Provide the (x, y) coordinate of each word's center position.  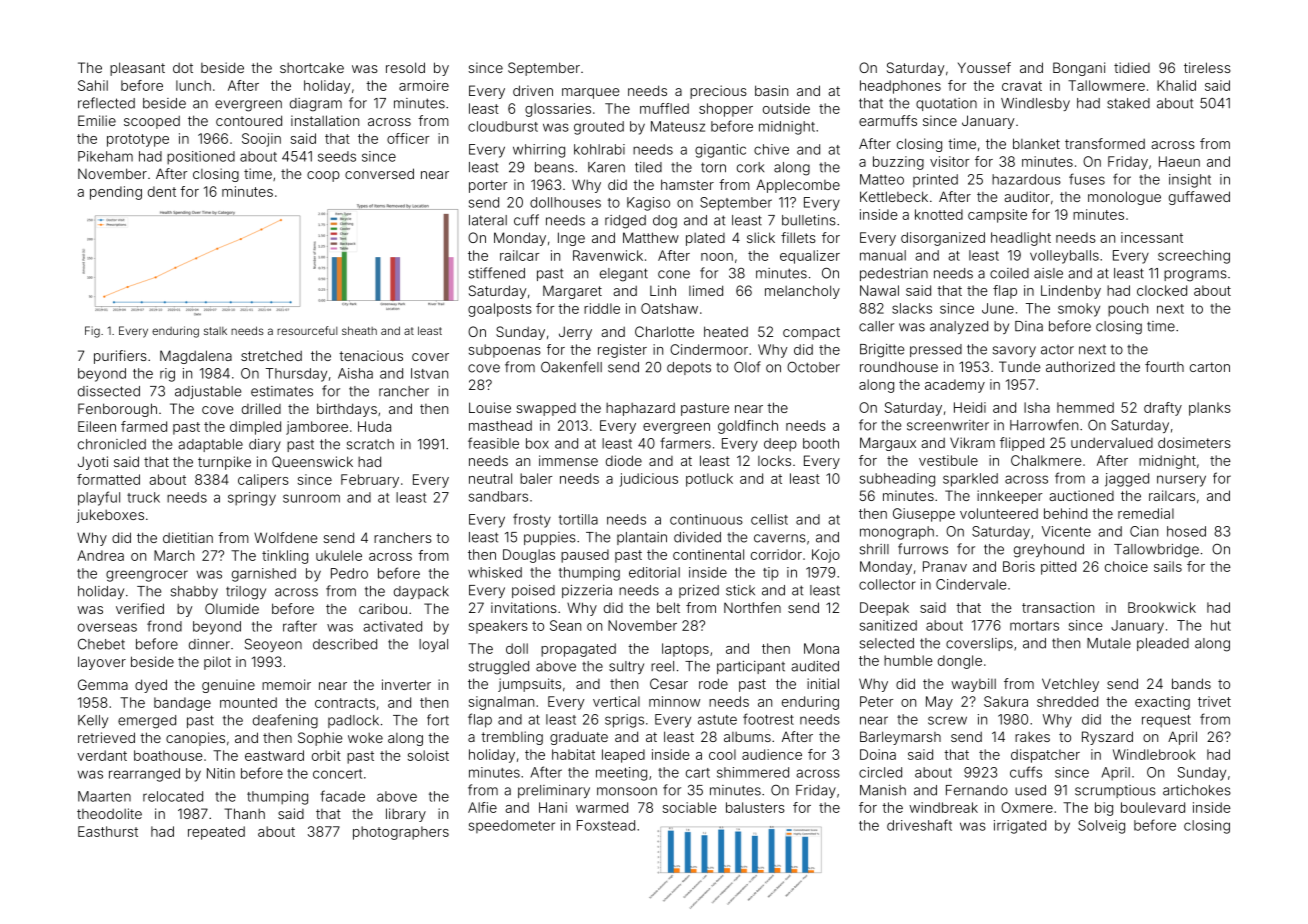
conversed (379, 173)
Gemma (103, 684)
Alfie (482, 807)
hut (1221, 625)
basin (771, 90)
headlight (1021, 239)
